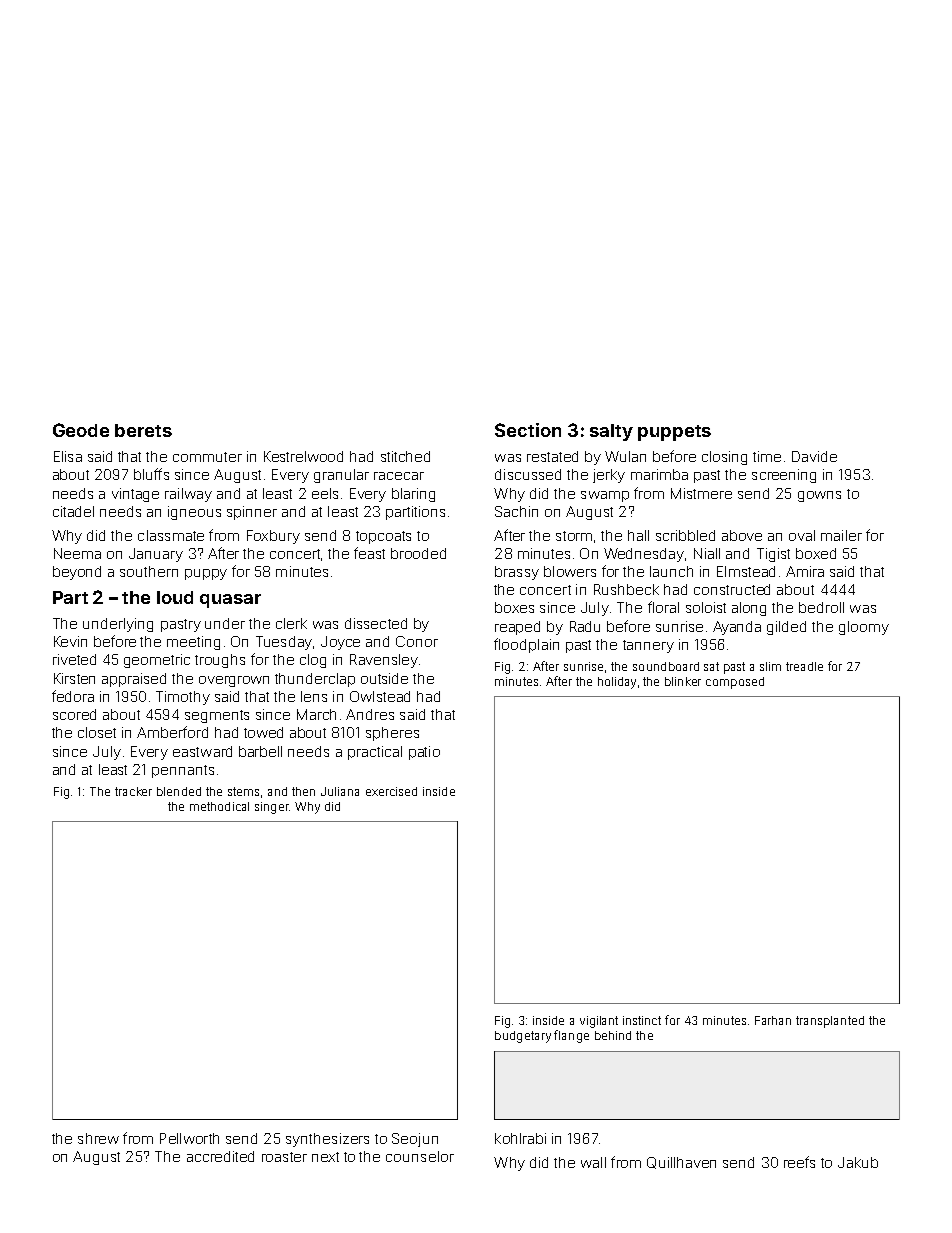 This screenshot has width=952, height=1233. What do you see at coordinates (207, 457) in the screenshot?
I see `commuter` at bounding box center [207, 457].
